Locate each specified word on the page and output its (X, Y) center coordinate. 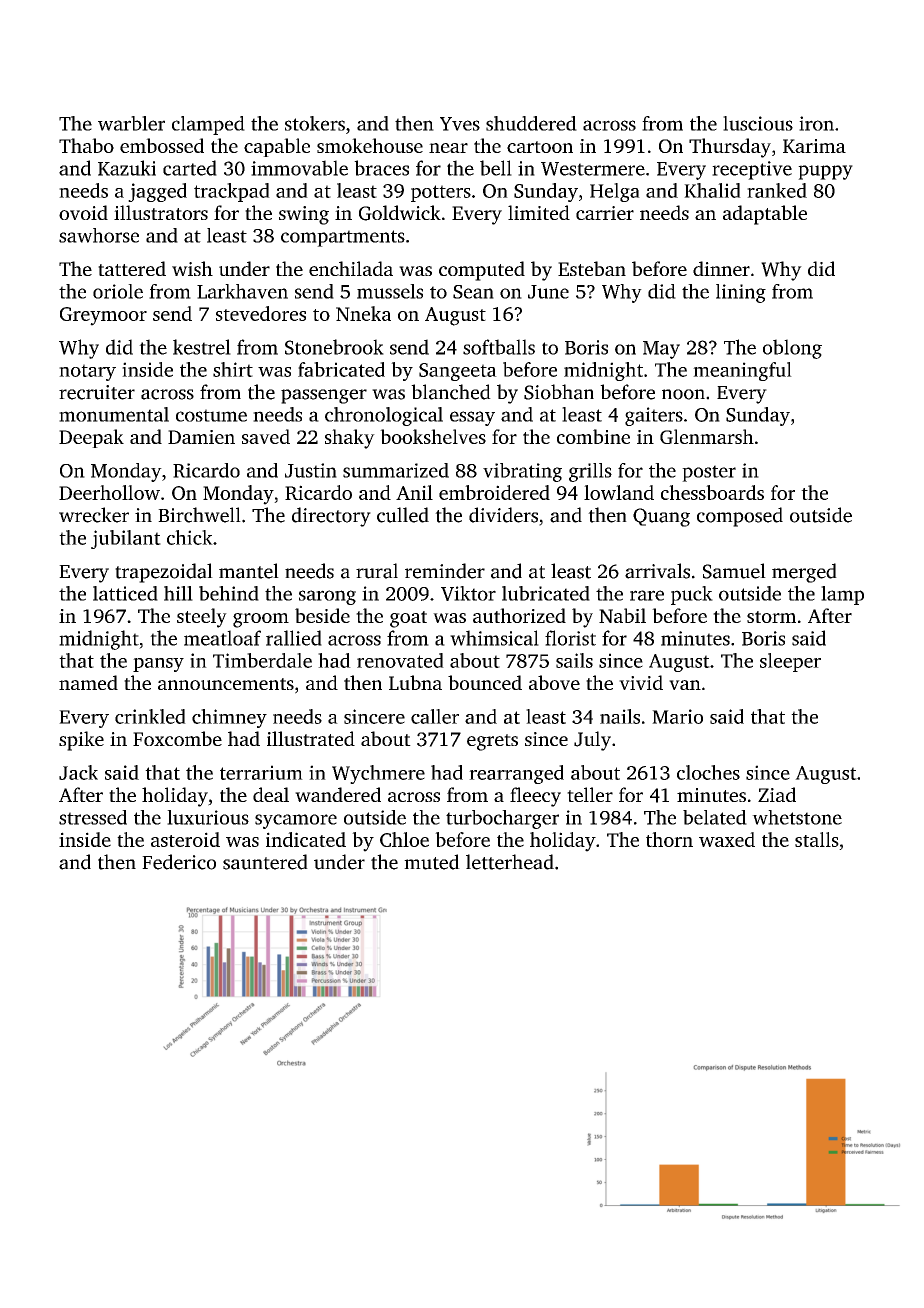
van (685, 685)
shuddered (531, 123)
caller (435, 716)
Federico (179, 862)
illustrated (311, 738)
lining (741, 293)
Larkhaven (242, 291)
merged (804, 573)
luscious (758, 123)
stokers (315, 123)
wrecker (94, 515)
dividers (503, 515)
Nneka (363, 313)
